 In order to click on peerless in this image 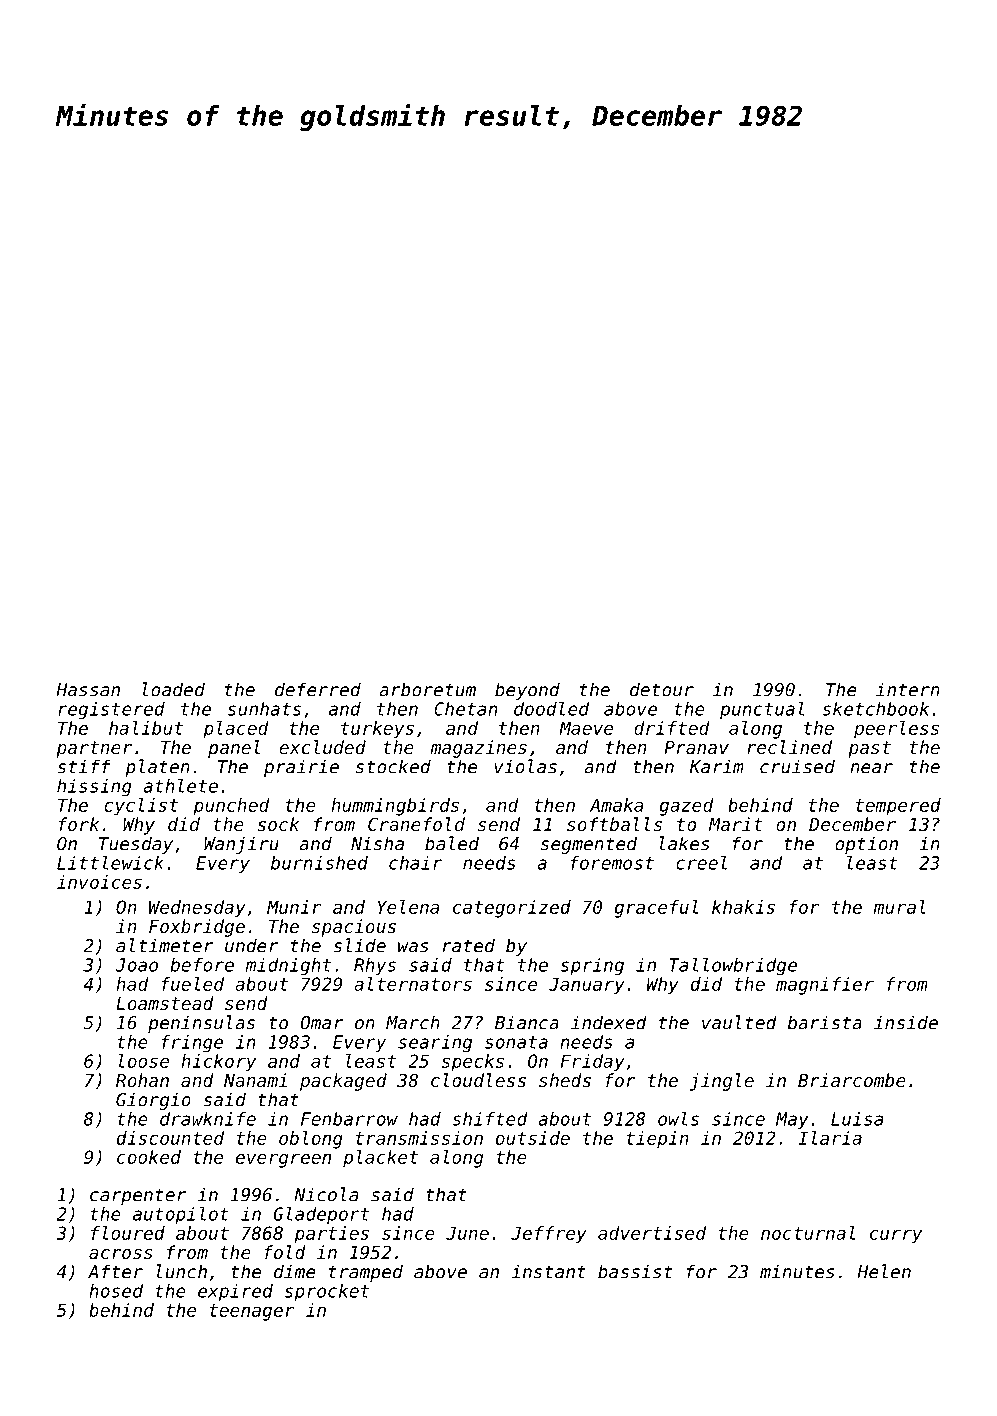, I will do `click(896, 730)`.
